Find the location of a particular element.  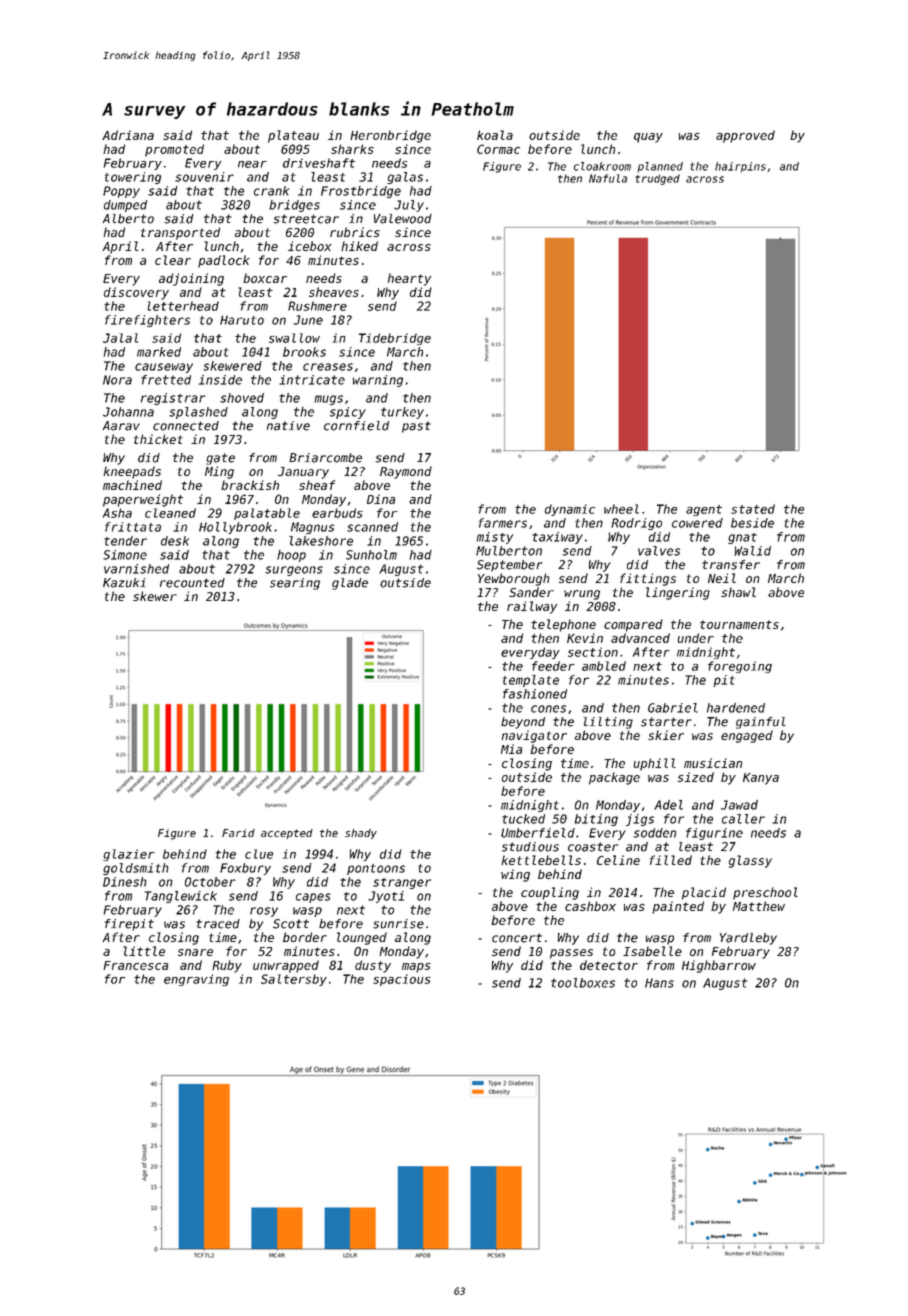

transported is located at coordinates (180, 233).
